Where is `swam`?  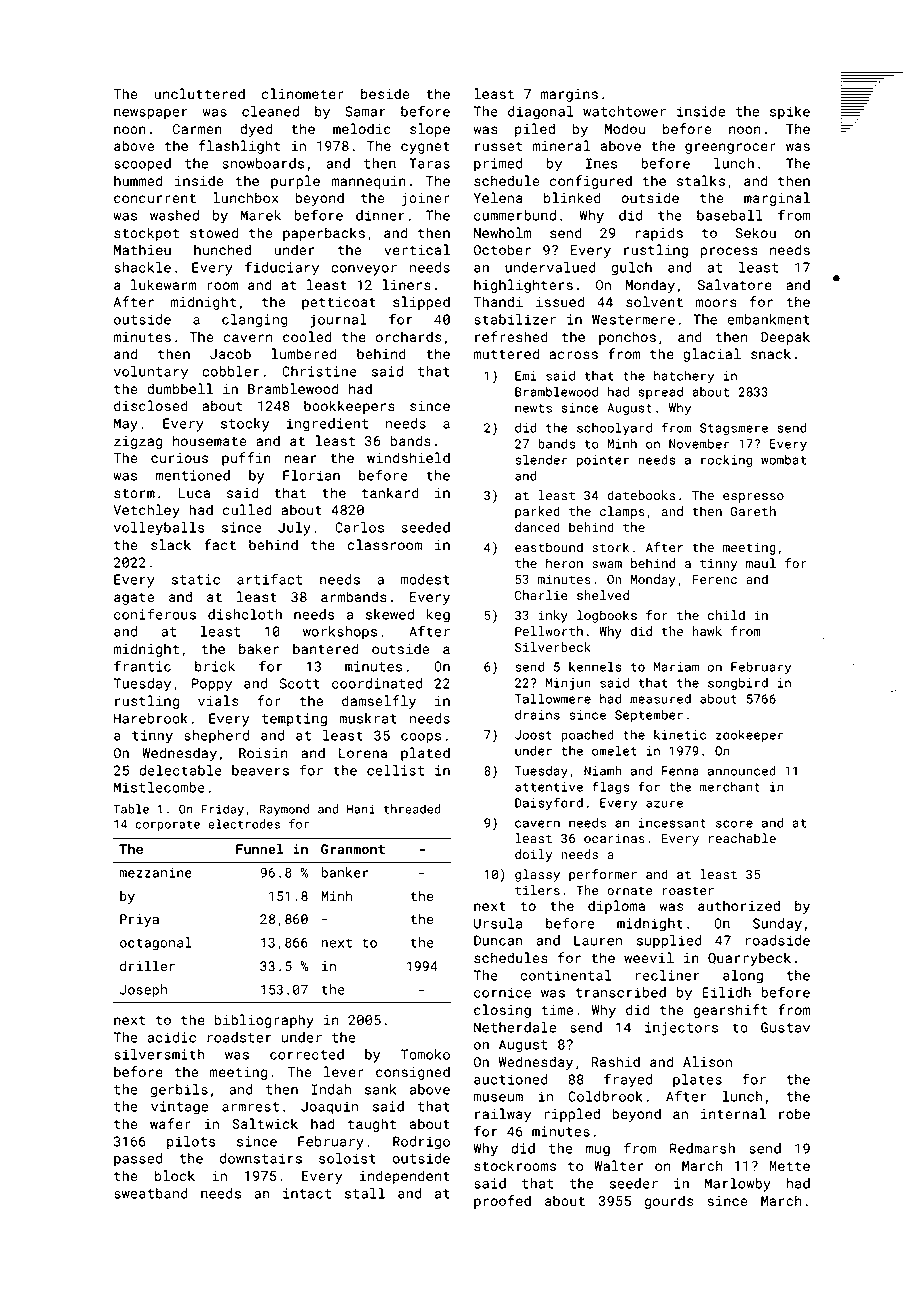 swam is located at coordinates (607, 564).
